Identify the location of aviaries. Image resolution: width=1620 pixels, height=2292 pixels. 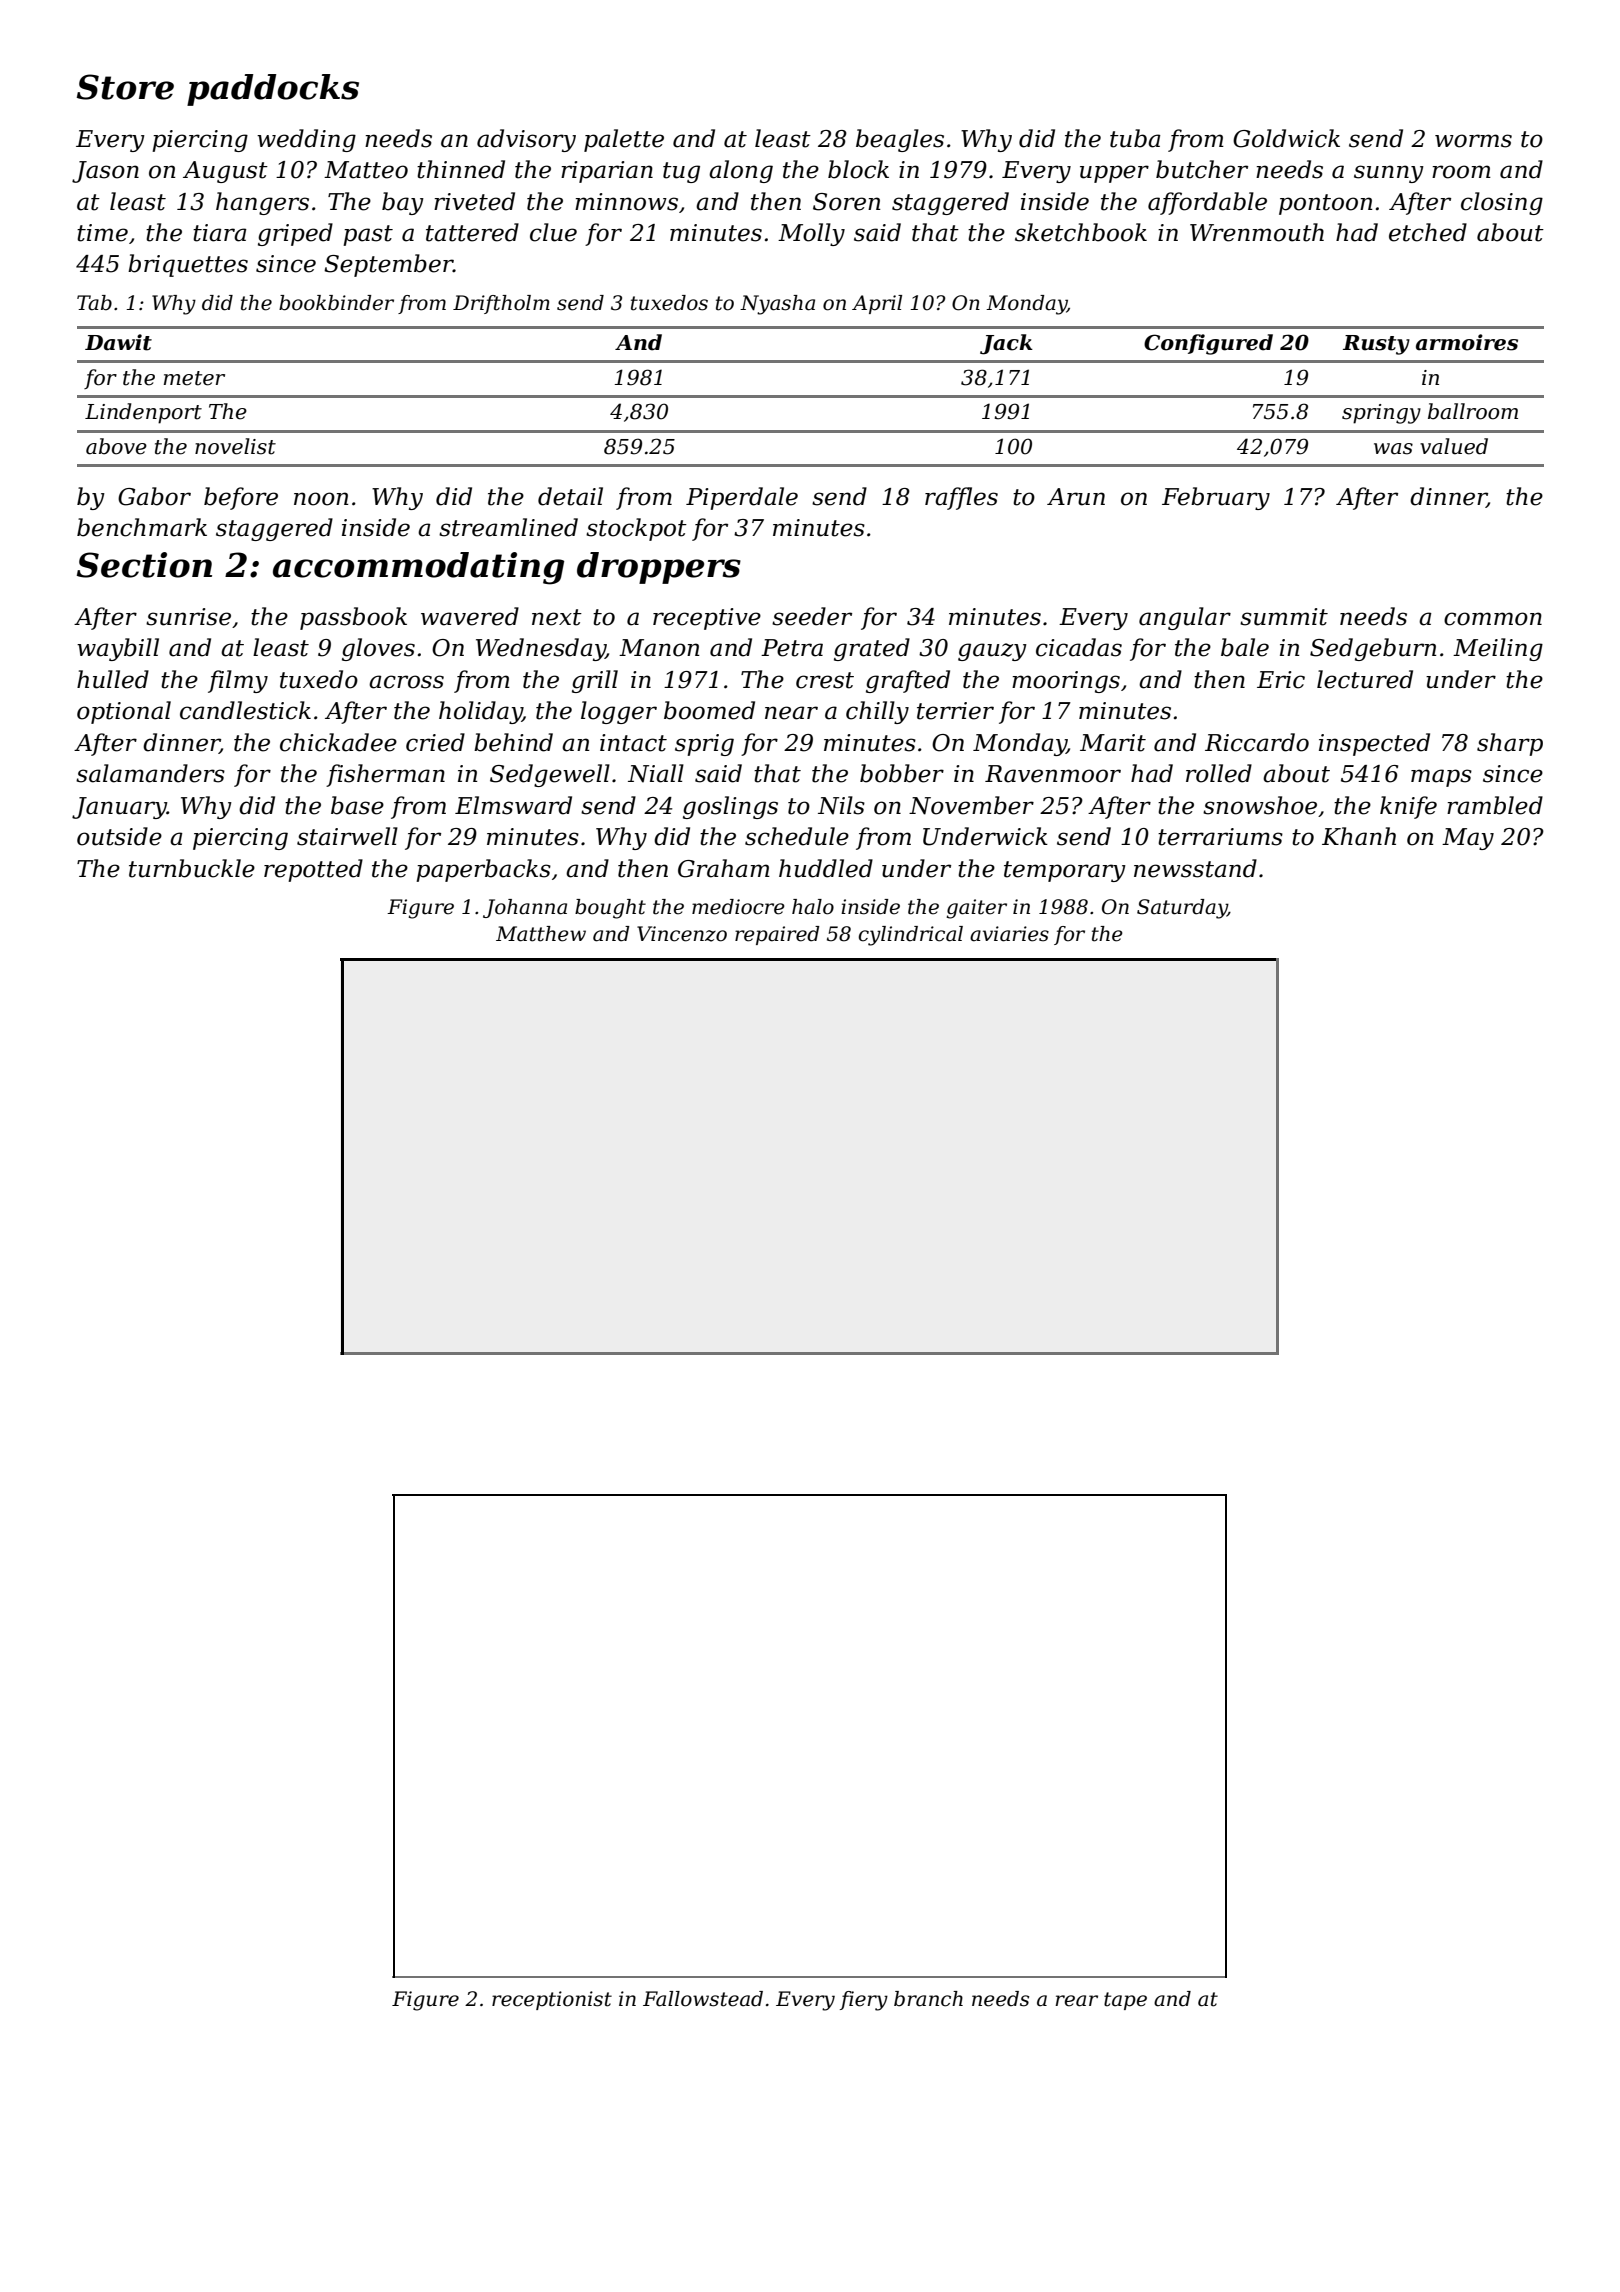
(1009, 934).
